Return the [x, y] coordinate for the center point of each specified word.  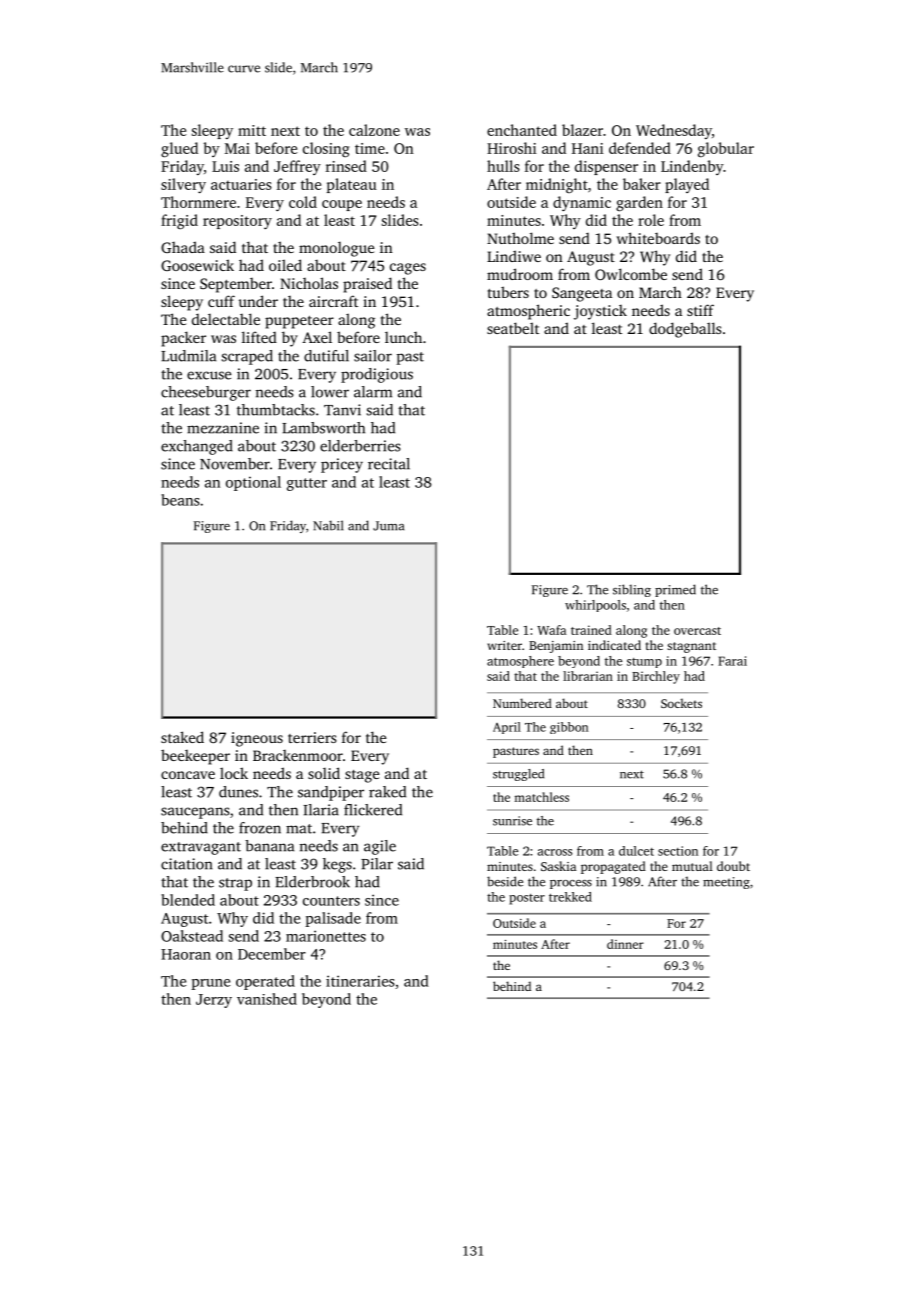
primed [675, 590]
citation [187, 864]
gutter [307, 484]
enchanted [522, 130]
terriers [312, 737]
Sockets [681, 703]
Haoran [186, 954]
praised [367, 285]
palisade [333, 919]
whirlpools [595, 606]
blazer [582, 130]
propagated [613, 867]
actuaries [241, 184]
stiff [700, 310]
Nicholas [309, 283]
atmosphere [520, 662]
